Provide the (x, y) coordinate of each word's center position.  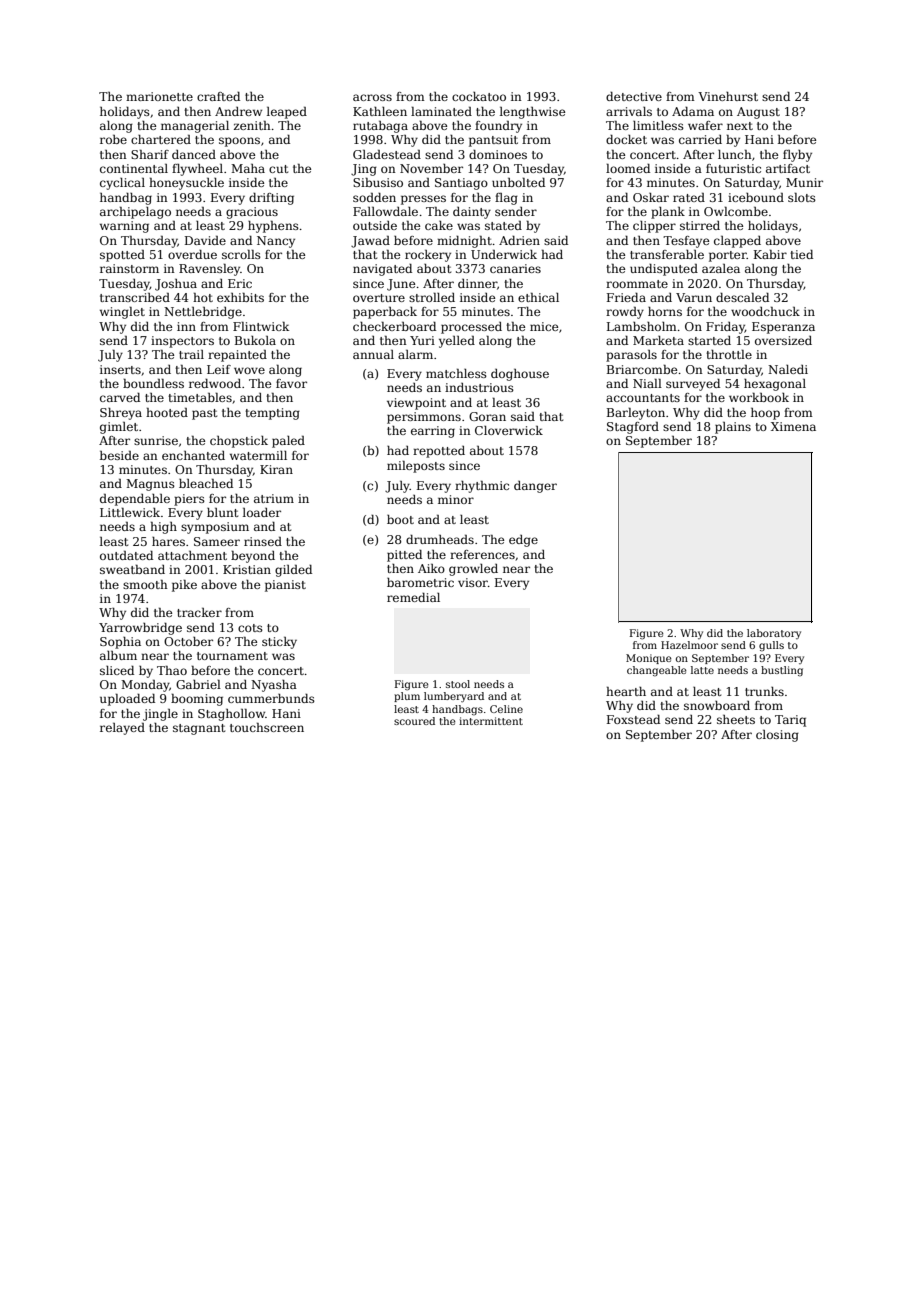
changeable (657, 671)
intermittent (491, 721)
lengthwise (532, 113)
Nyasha (274, 686)
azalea (721, 268)
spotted (122, 256)
